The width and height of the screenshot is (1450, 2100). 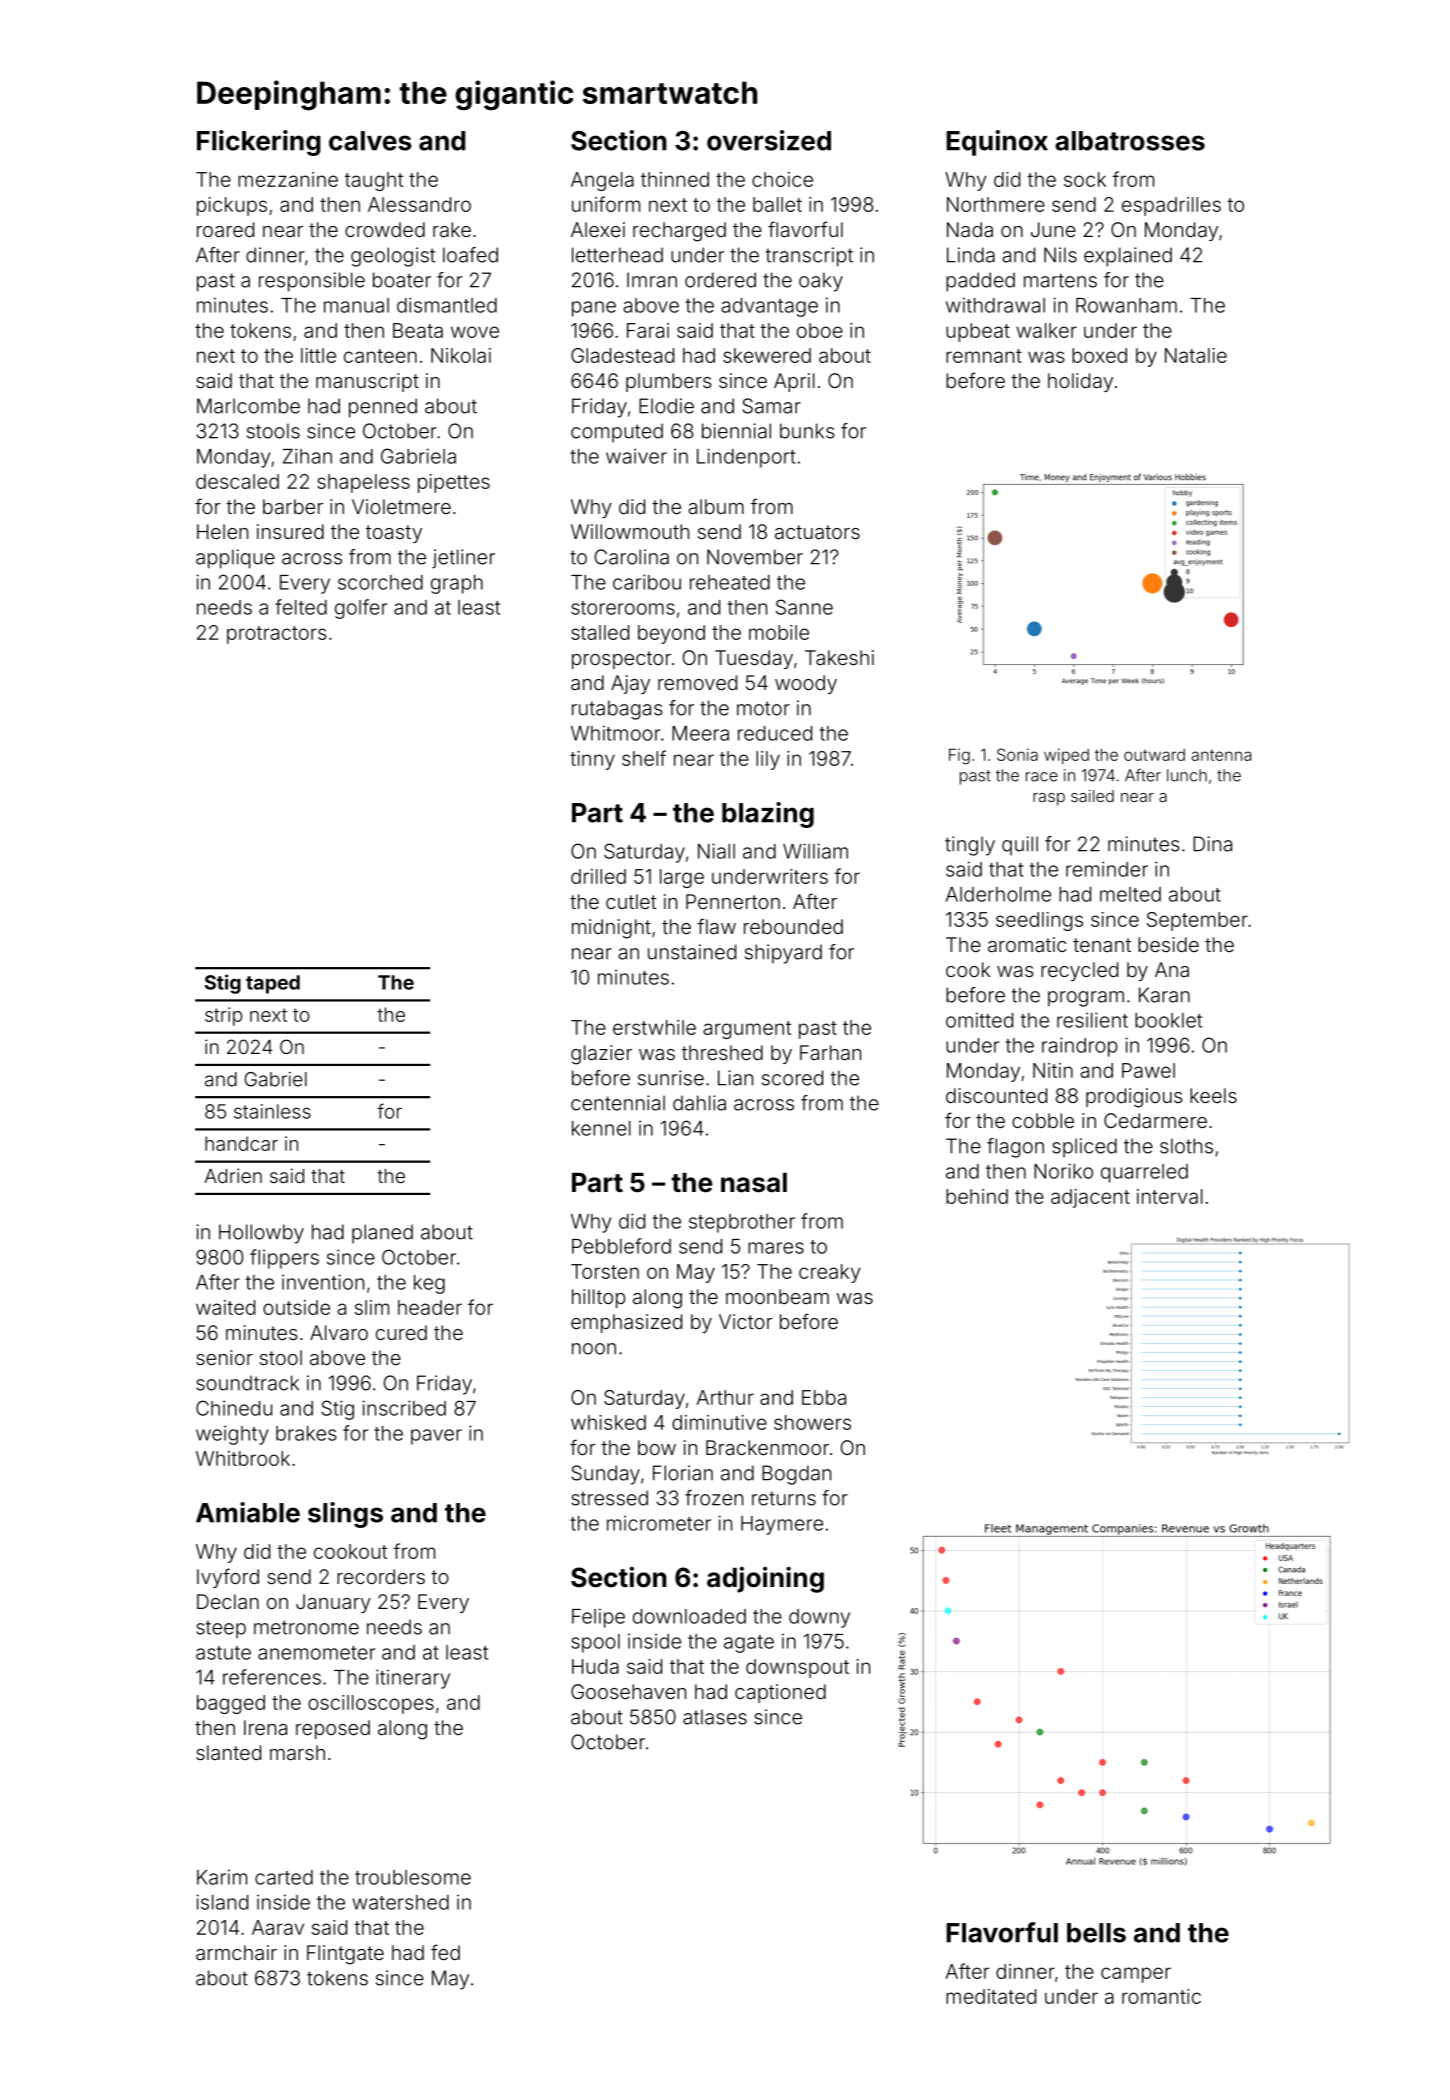 What do you see at coordinates (1130, 141) in the screenshot?
I see `albatrosses` at bounding box center [1130, 141].
